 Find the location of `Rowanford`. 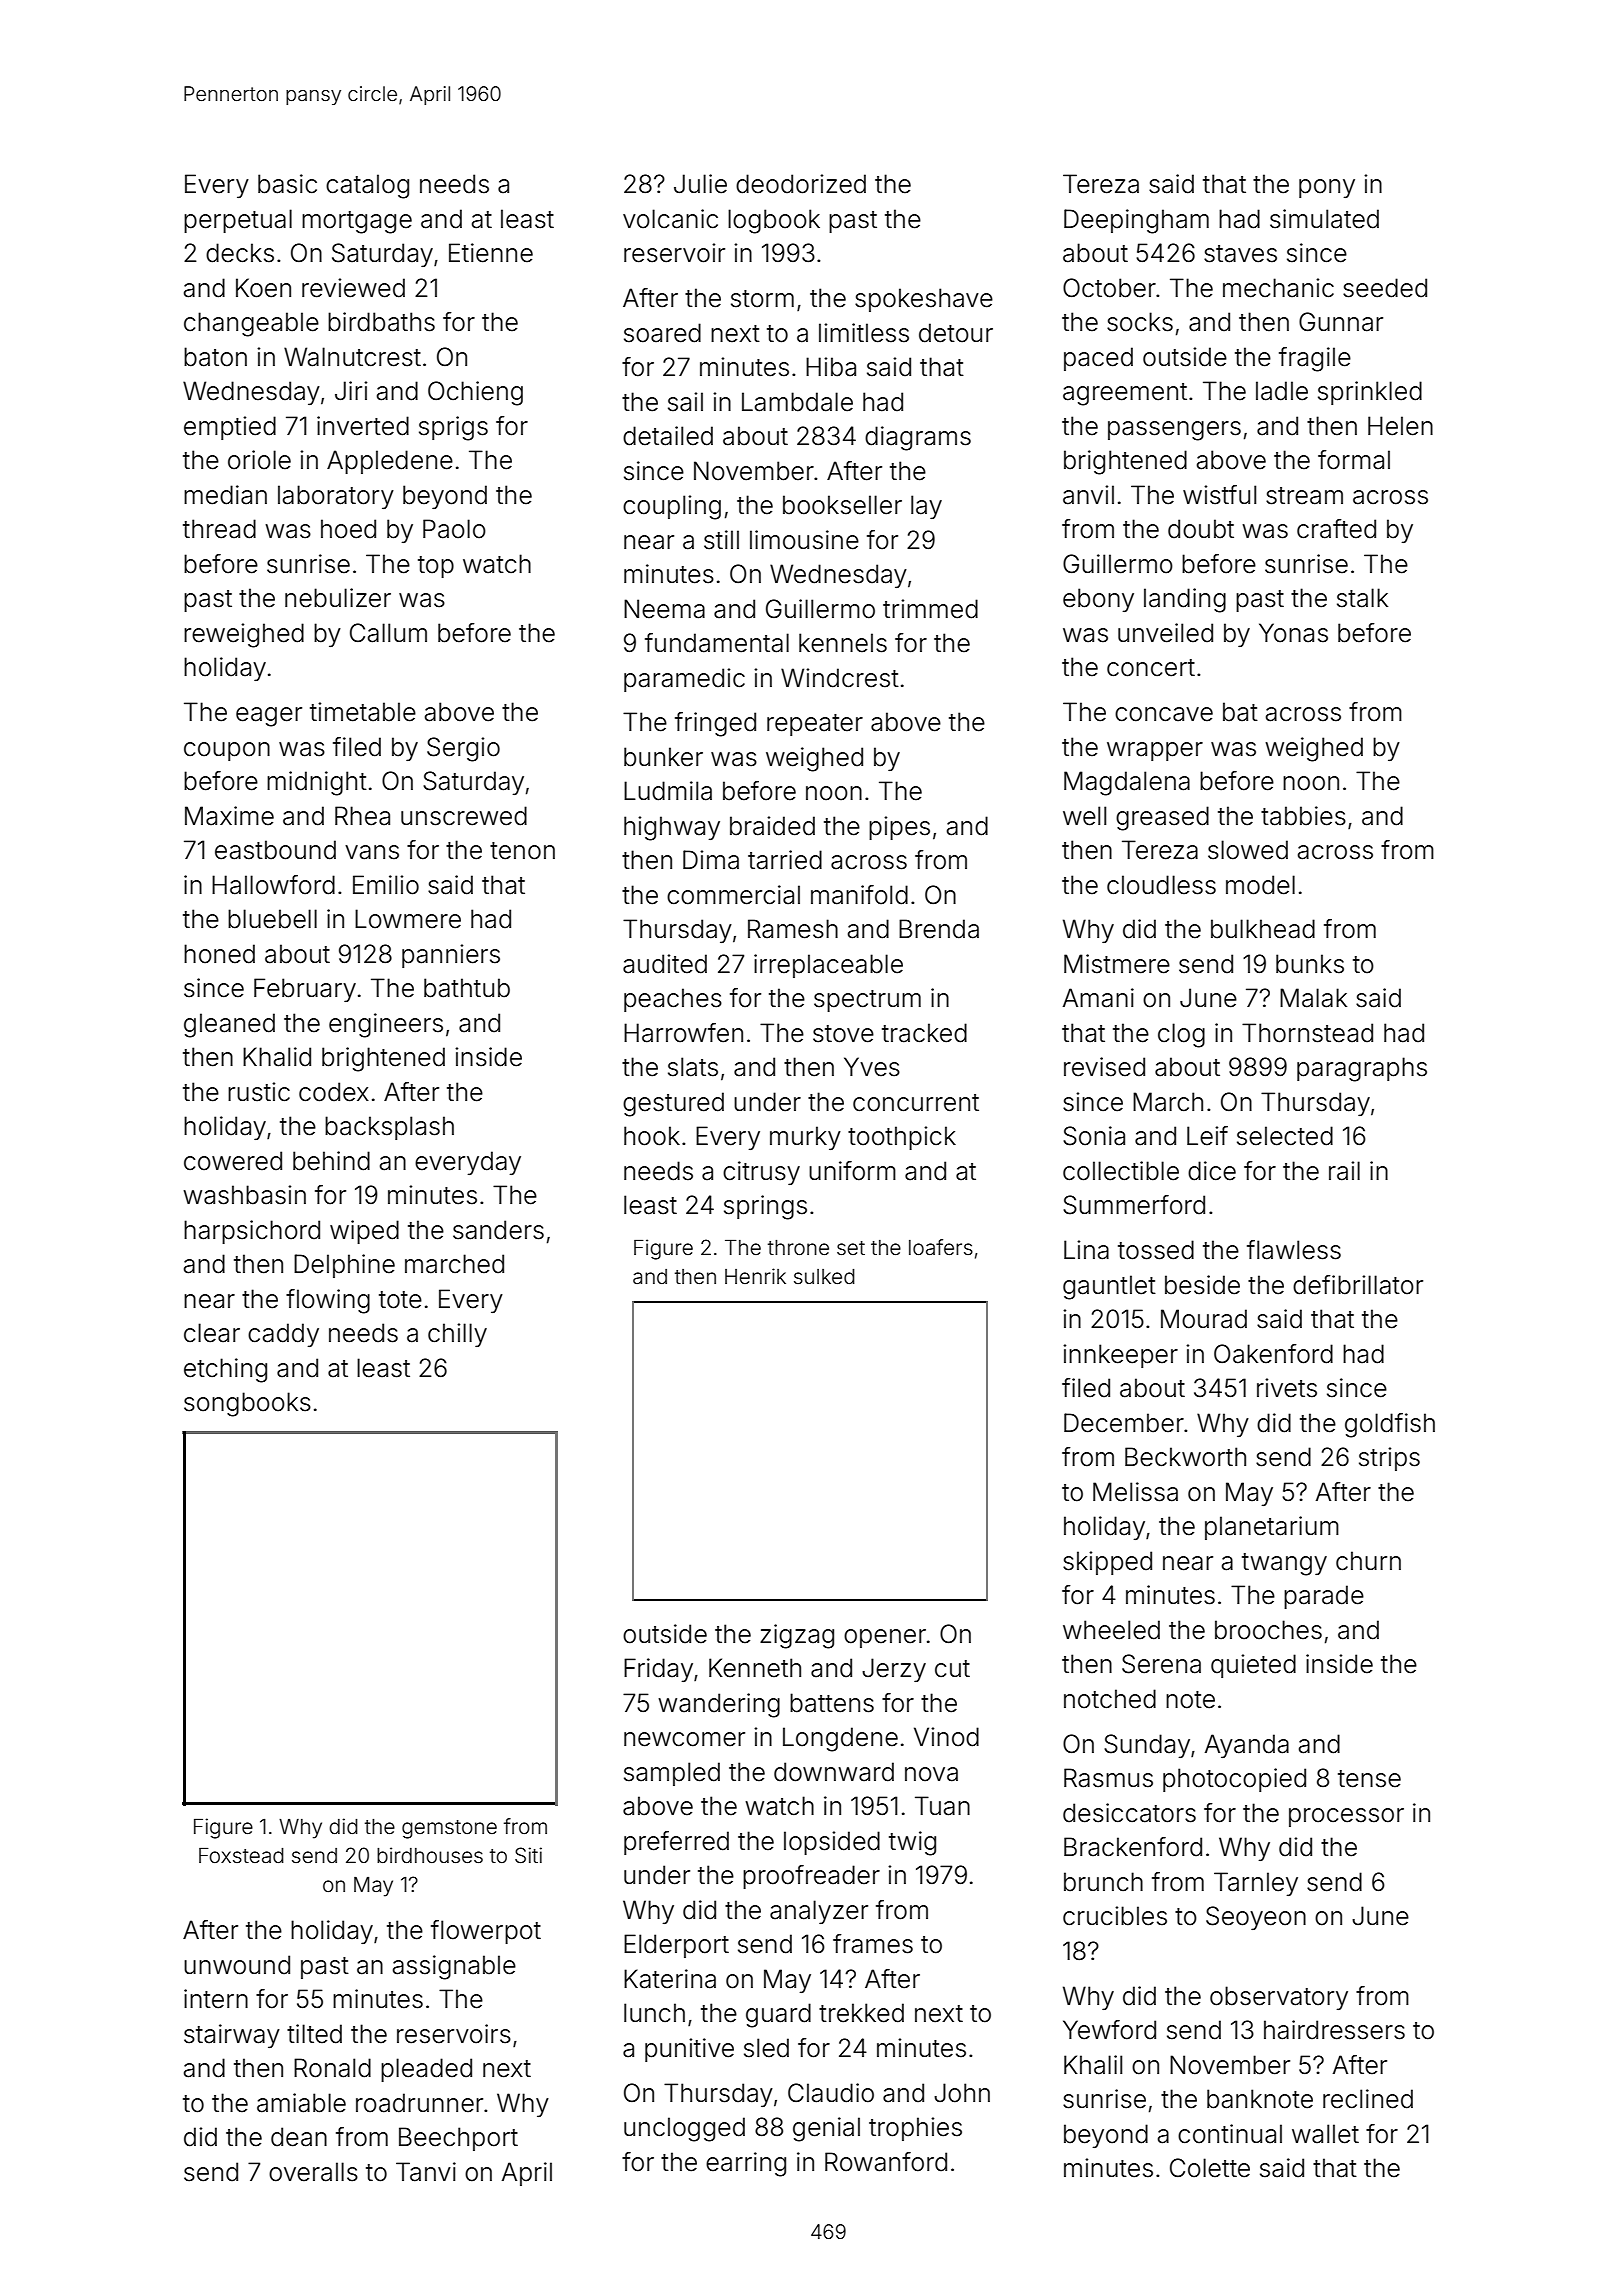

Rowanford is located at coordinates (886, 2162).
